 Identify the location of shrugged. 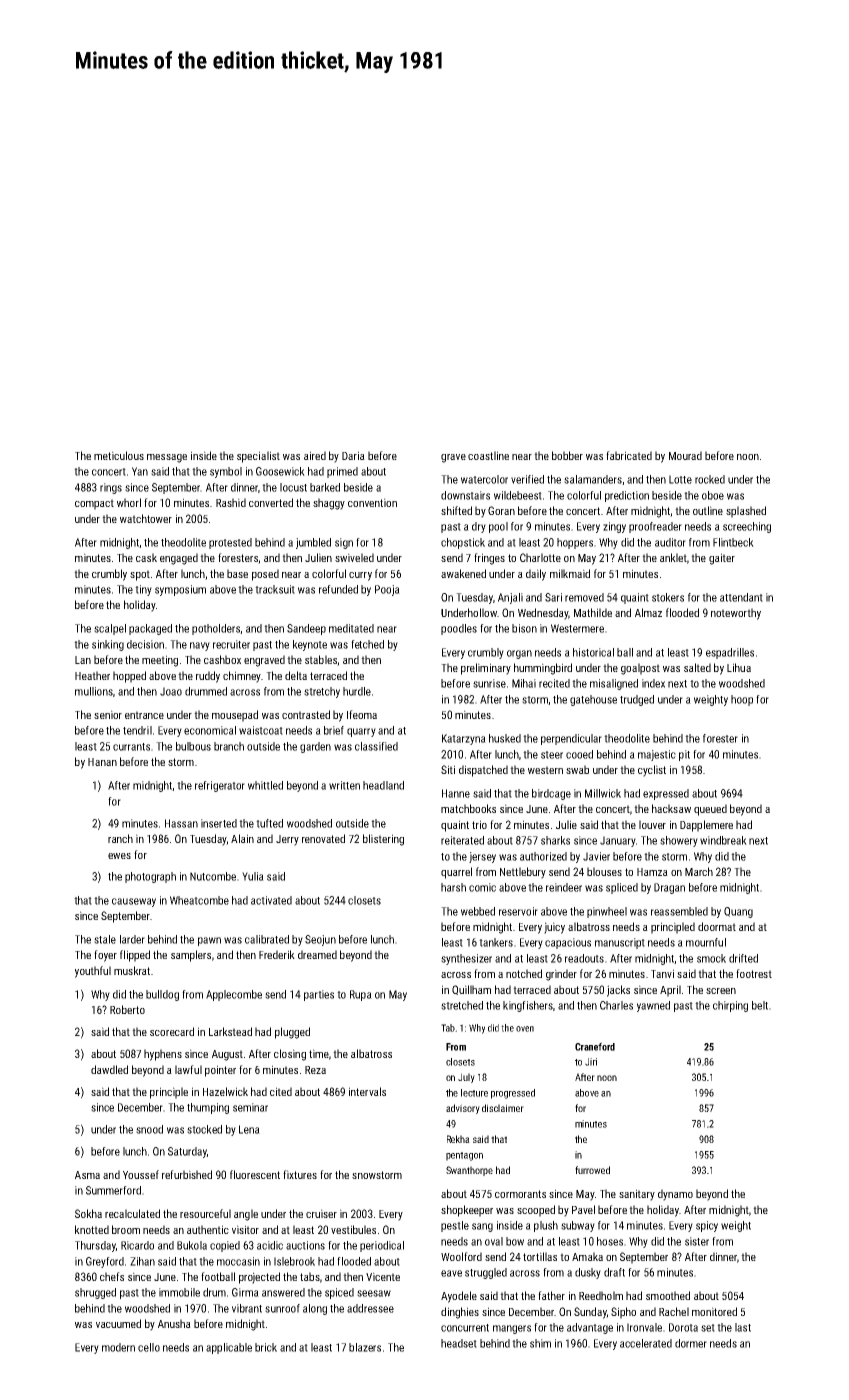
(95, 1293).
